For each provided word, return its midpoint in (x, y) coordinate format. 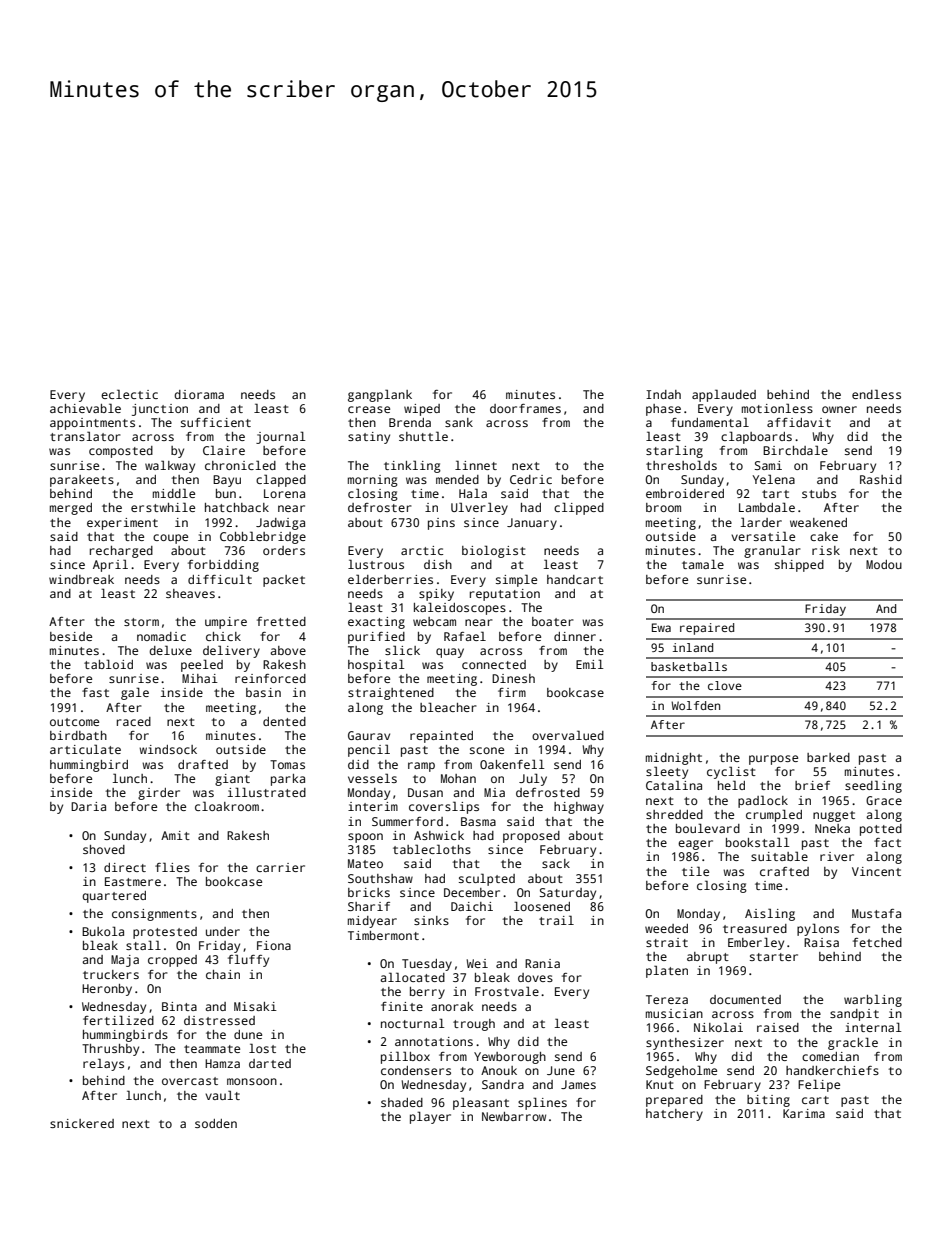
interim (373, 806)
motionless (777, 408)
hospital (376, 665)
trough (474, 1025)
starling (674, 451)
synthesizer (685, 1044)
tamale (703, 564)
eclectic (129, 394)
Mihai (200, 678)
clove (725, 685)
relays (103, 1064)
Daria (88, 806)
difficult (220, 579)
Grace (884, 800)
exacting (376, 623)
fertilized (118, 1020)
